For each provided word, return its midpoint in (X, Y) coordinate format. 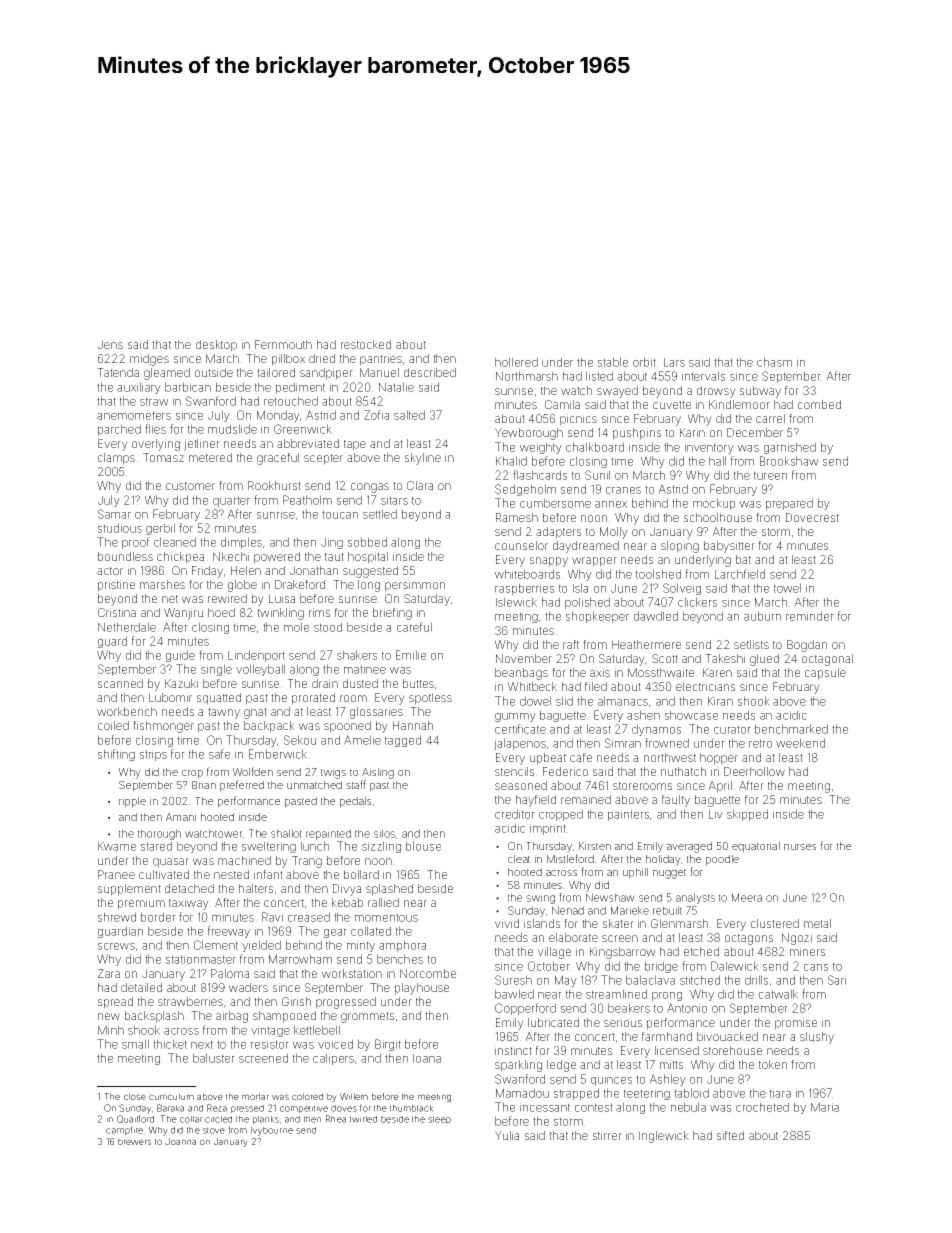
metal (817, 923)
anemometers (134, 415)
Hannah (413, 725)
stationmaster (201, 959)
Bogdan (807, 646)
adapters (558, 533)
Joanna (180, 1141)
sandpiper (326, 374)
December (755, 432)
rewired (227, 598)
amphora (402, 946)
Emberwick (278, 754)
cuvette (672, 405)
